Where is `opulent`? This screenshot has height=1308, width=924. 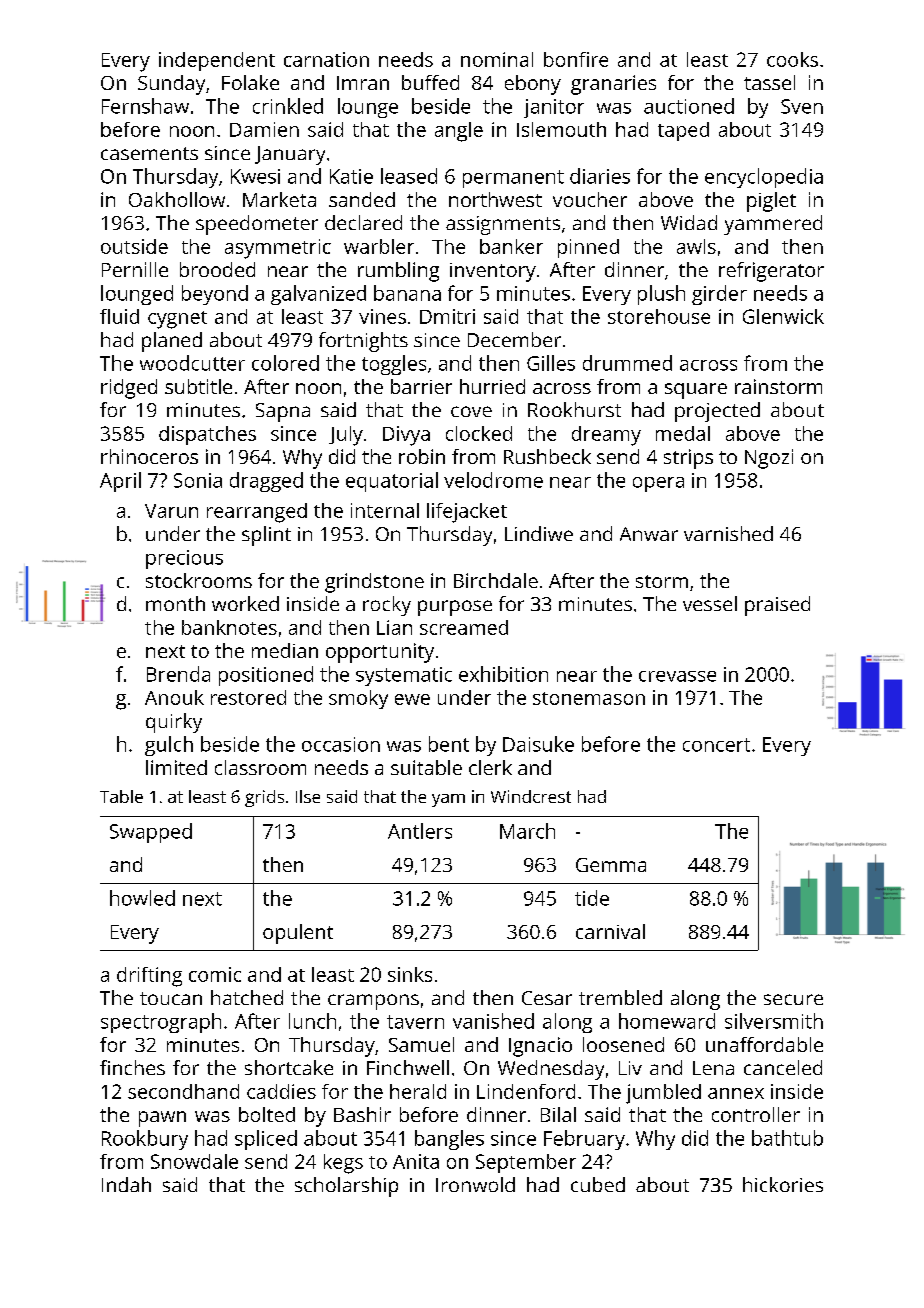 opulent is located at coordinates (298, 934).
